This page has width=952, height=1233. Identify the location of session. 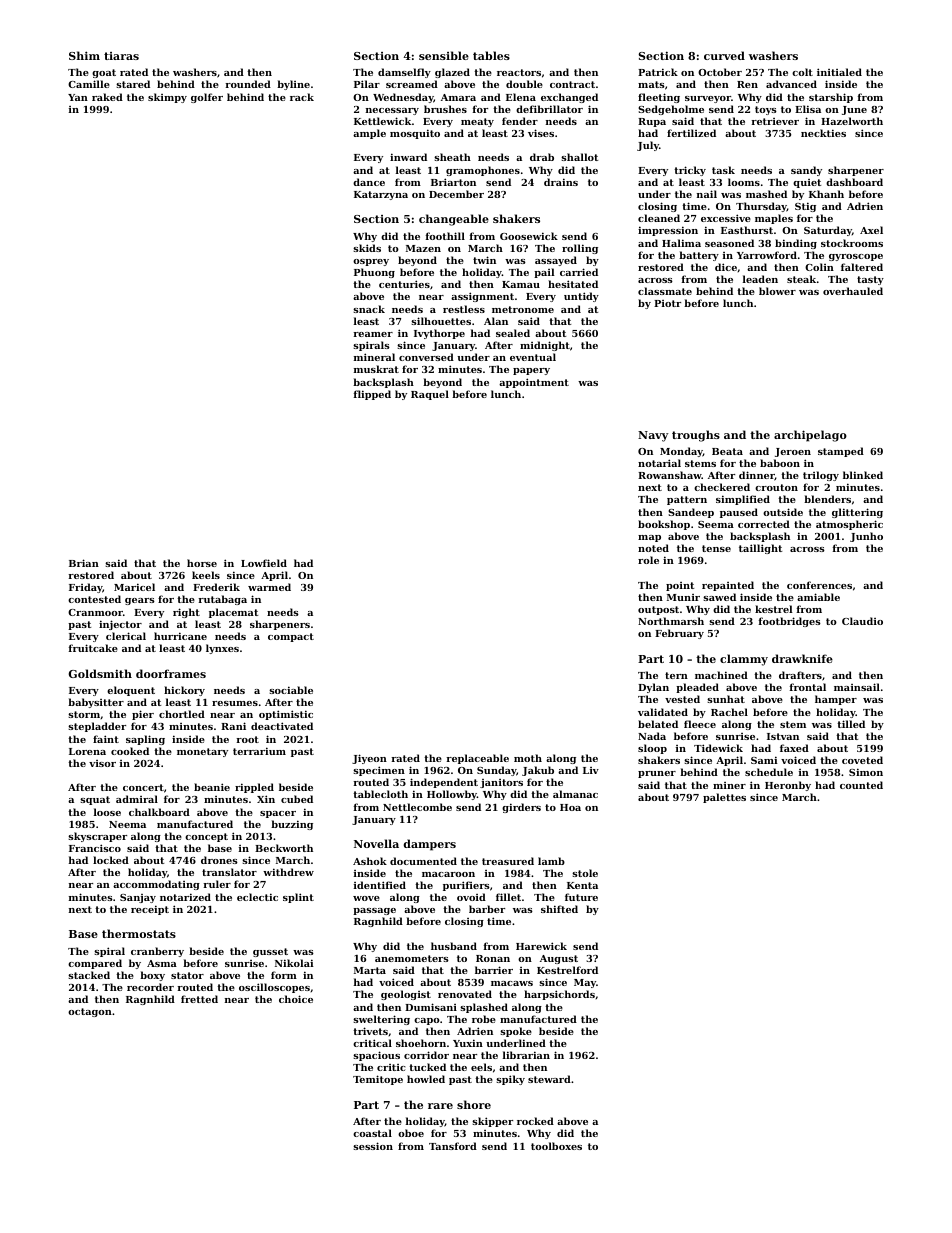
(373, 1146).
